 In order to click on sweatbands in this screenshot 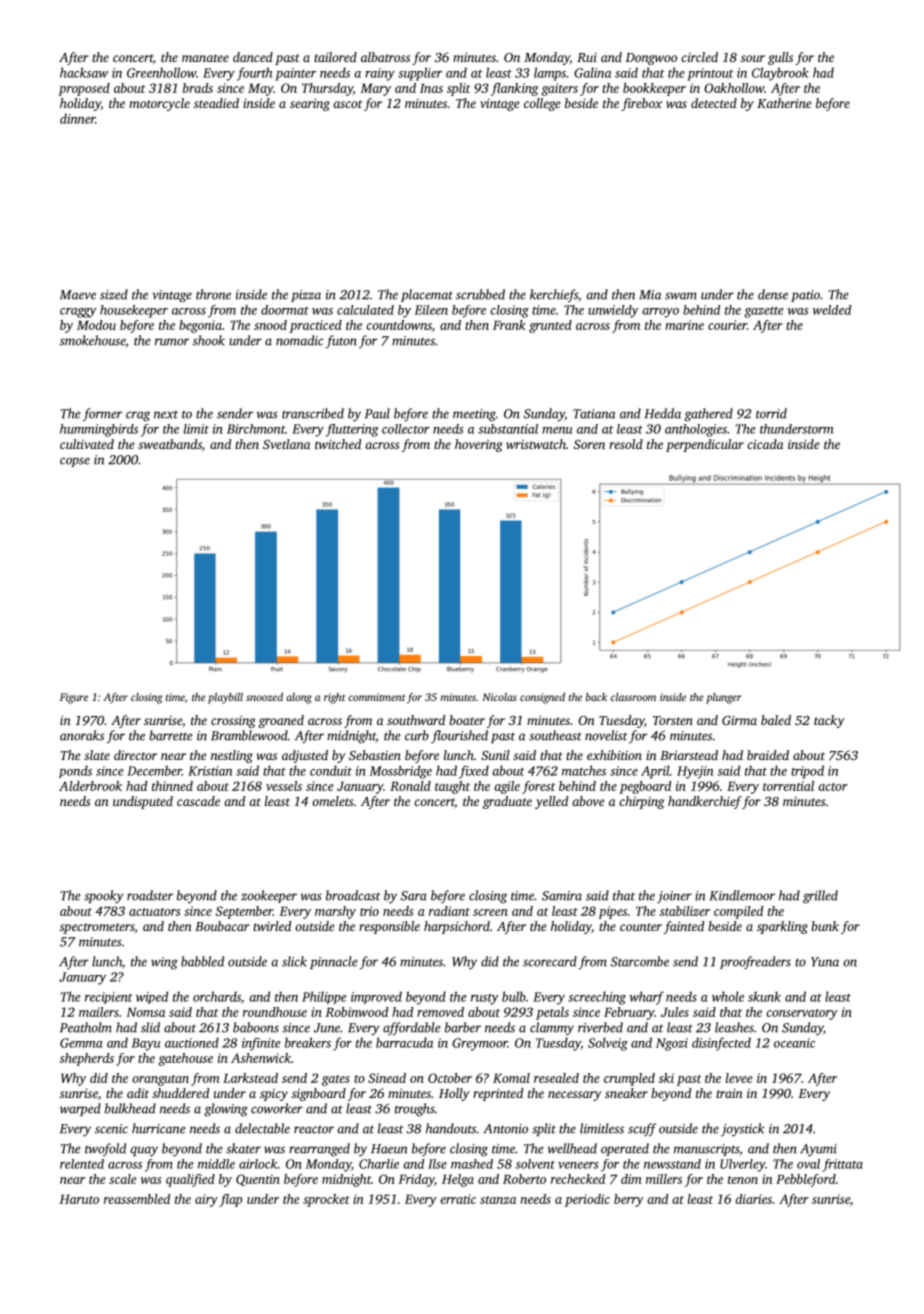, I will do `click(170, 444)`.
